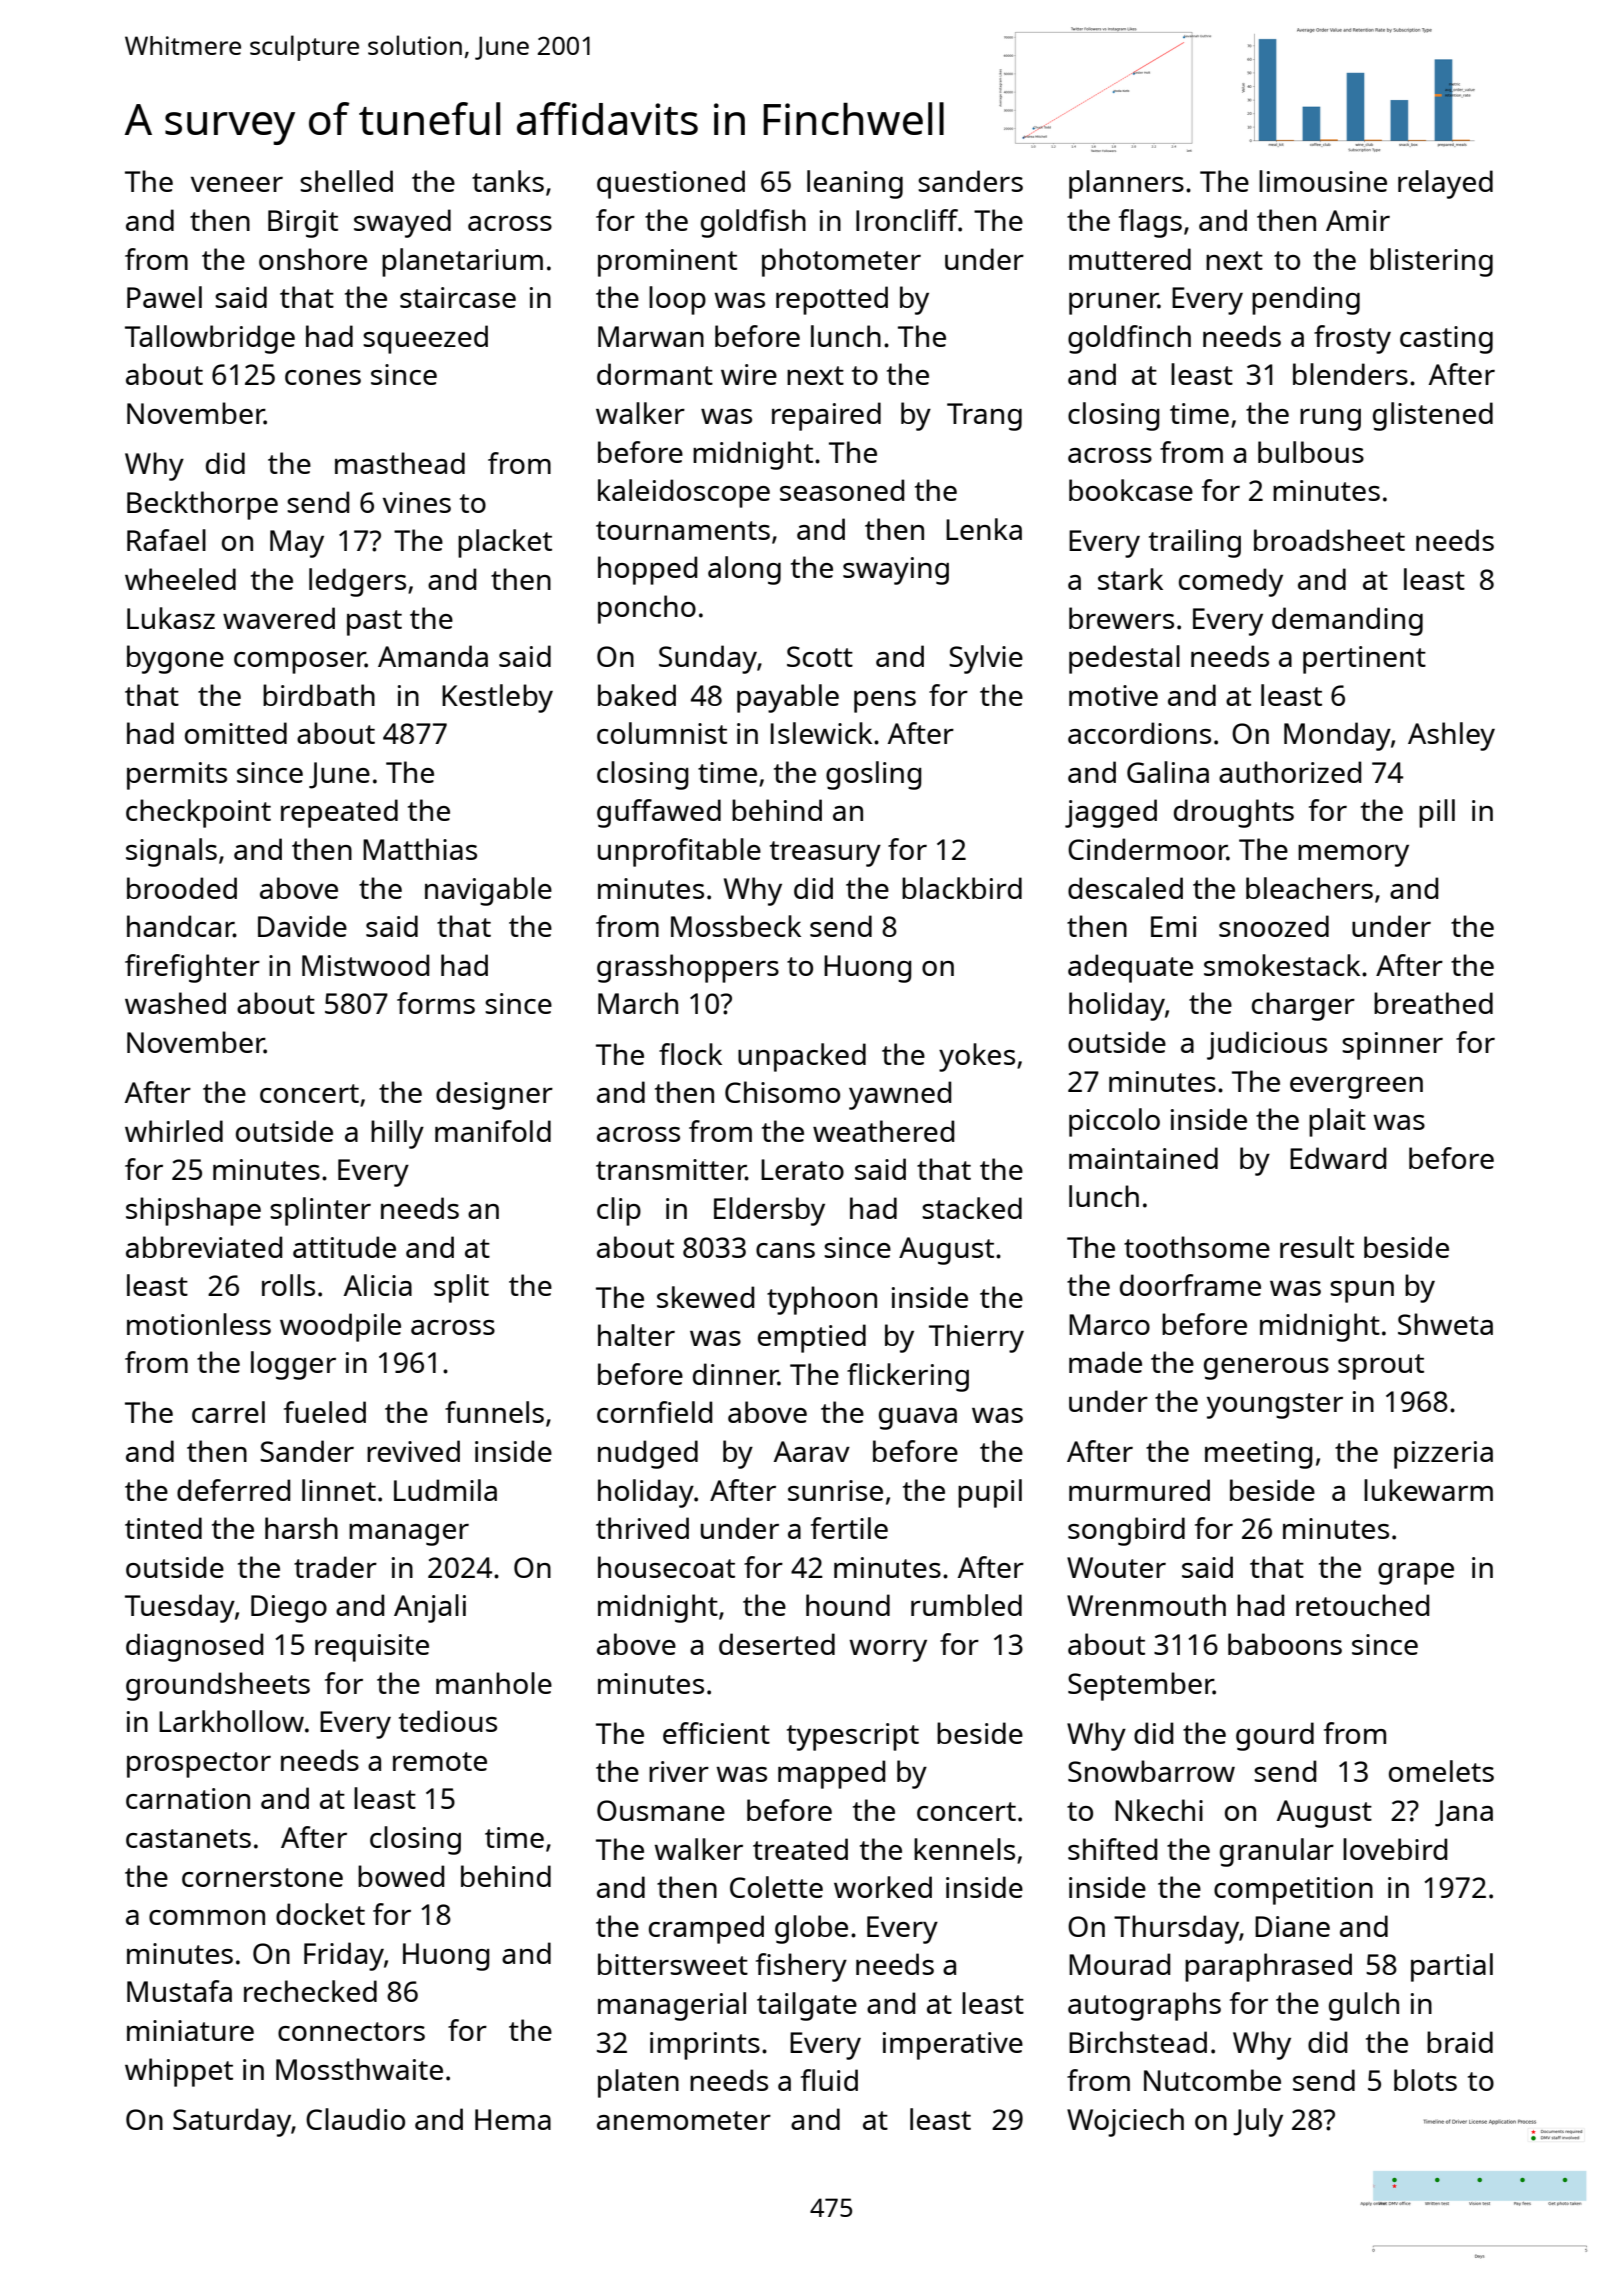 This screenshot has height=2292, width=1620. What do you see at coordinates (1290, 772) in the screenshot?
I see `authorized` at bounding box center [1290, 772].
